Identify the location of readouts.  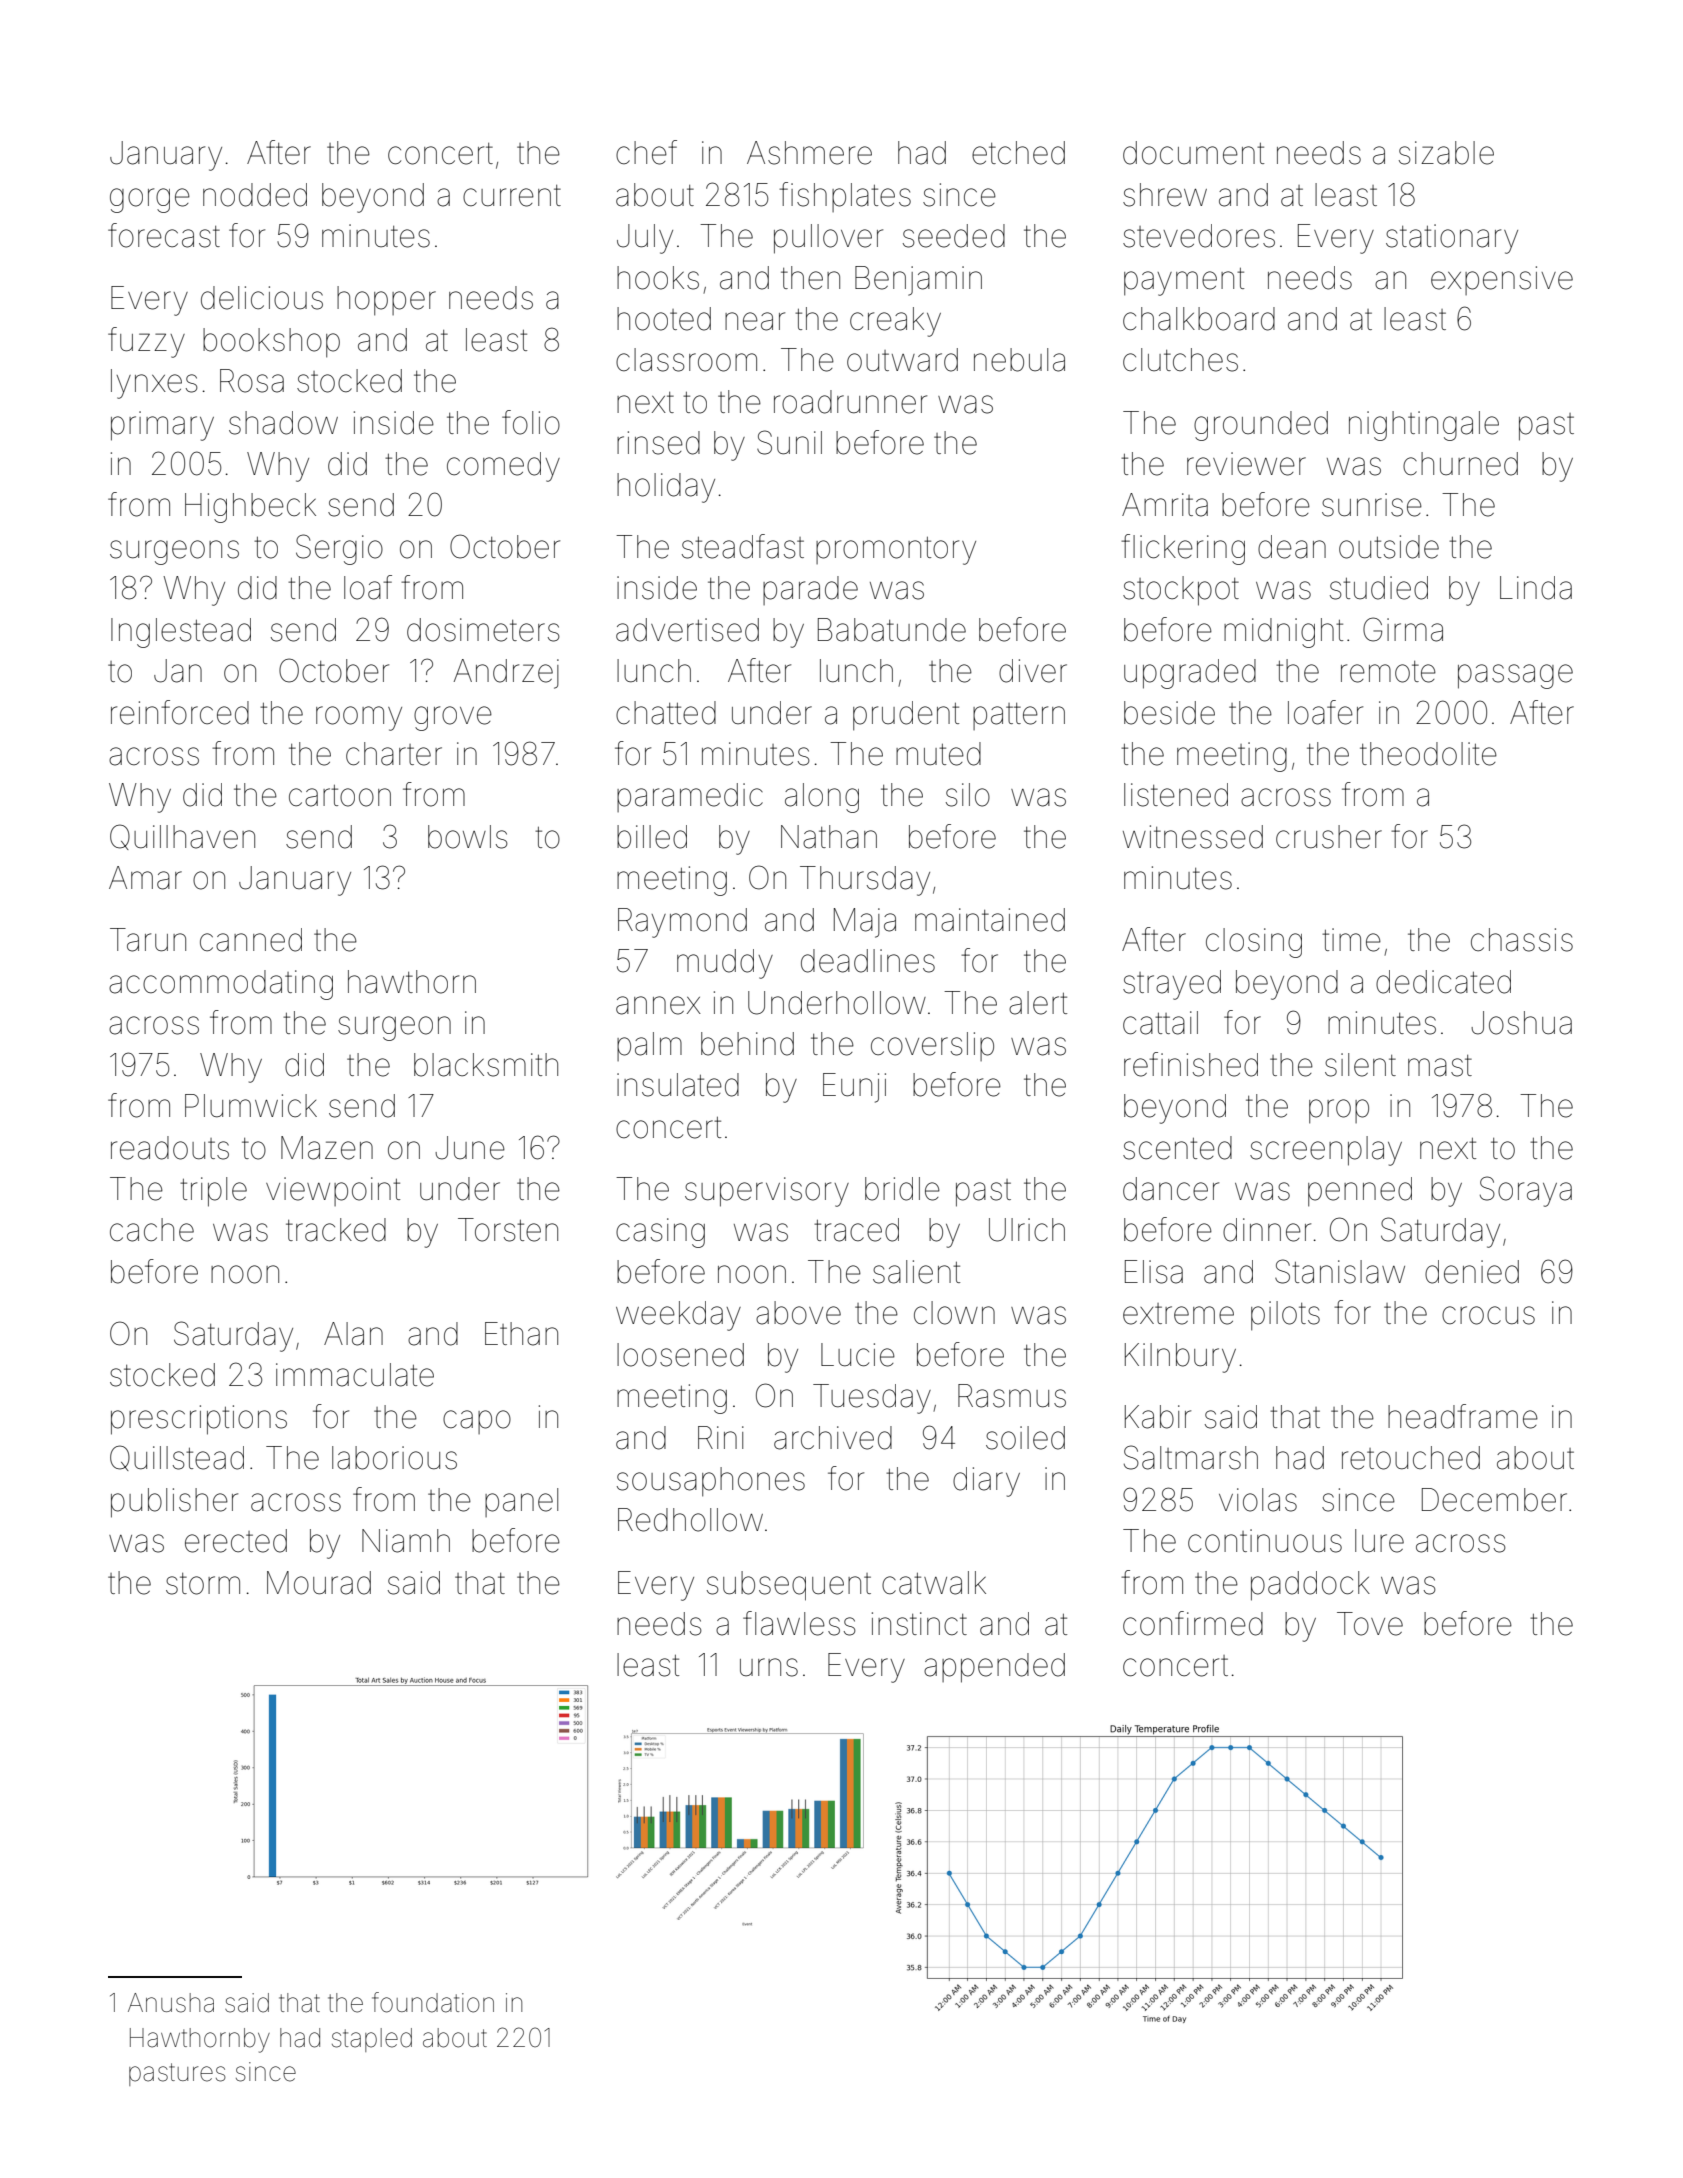
(170, 1148).
